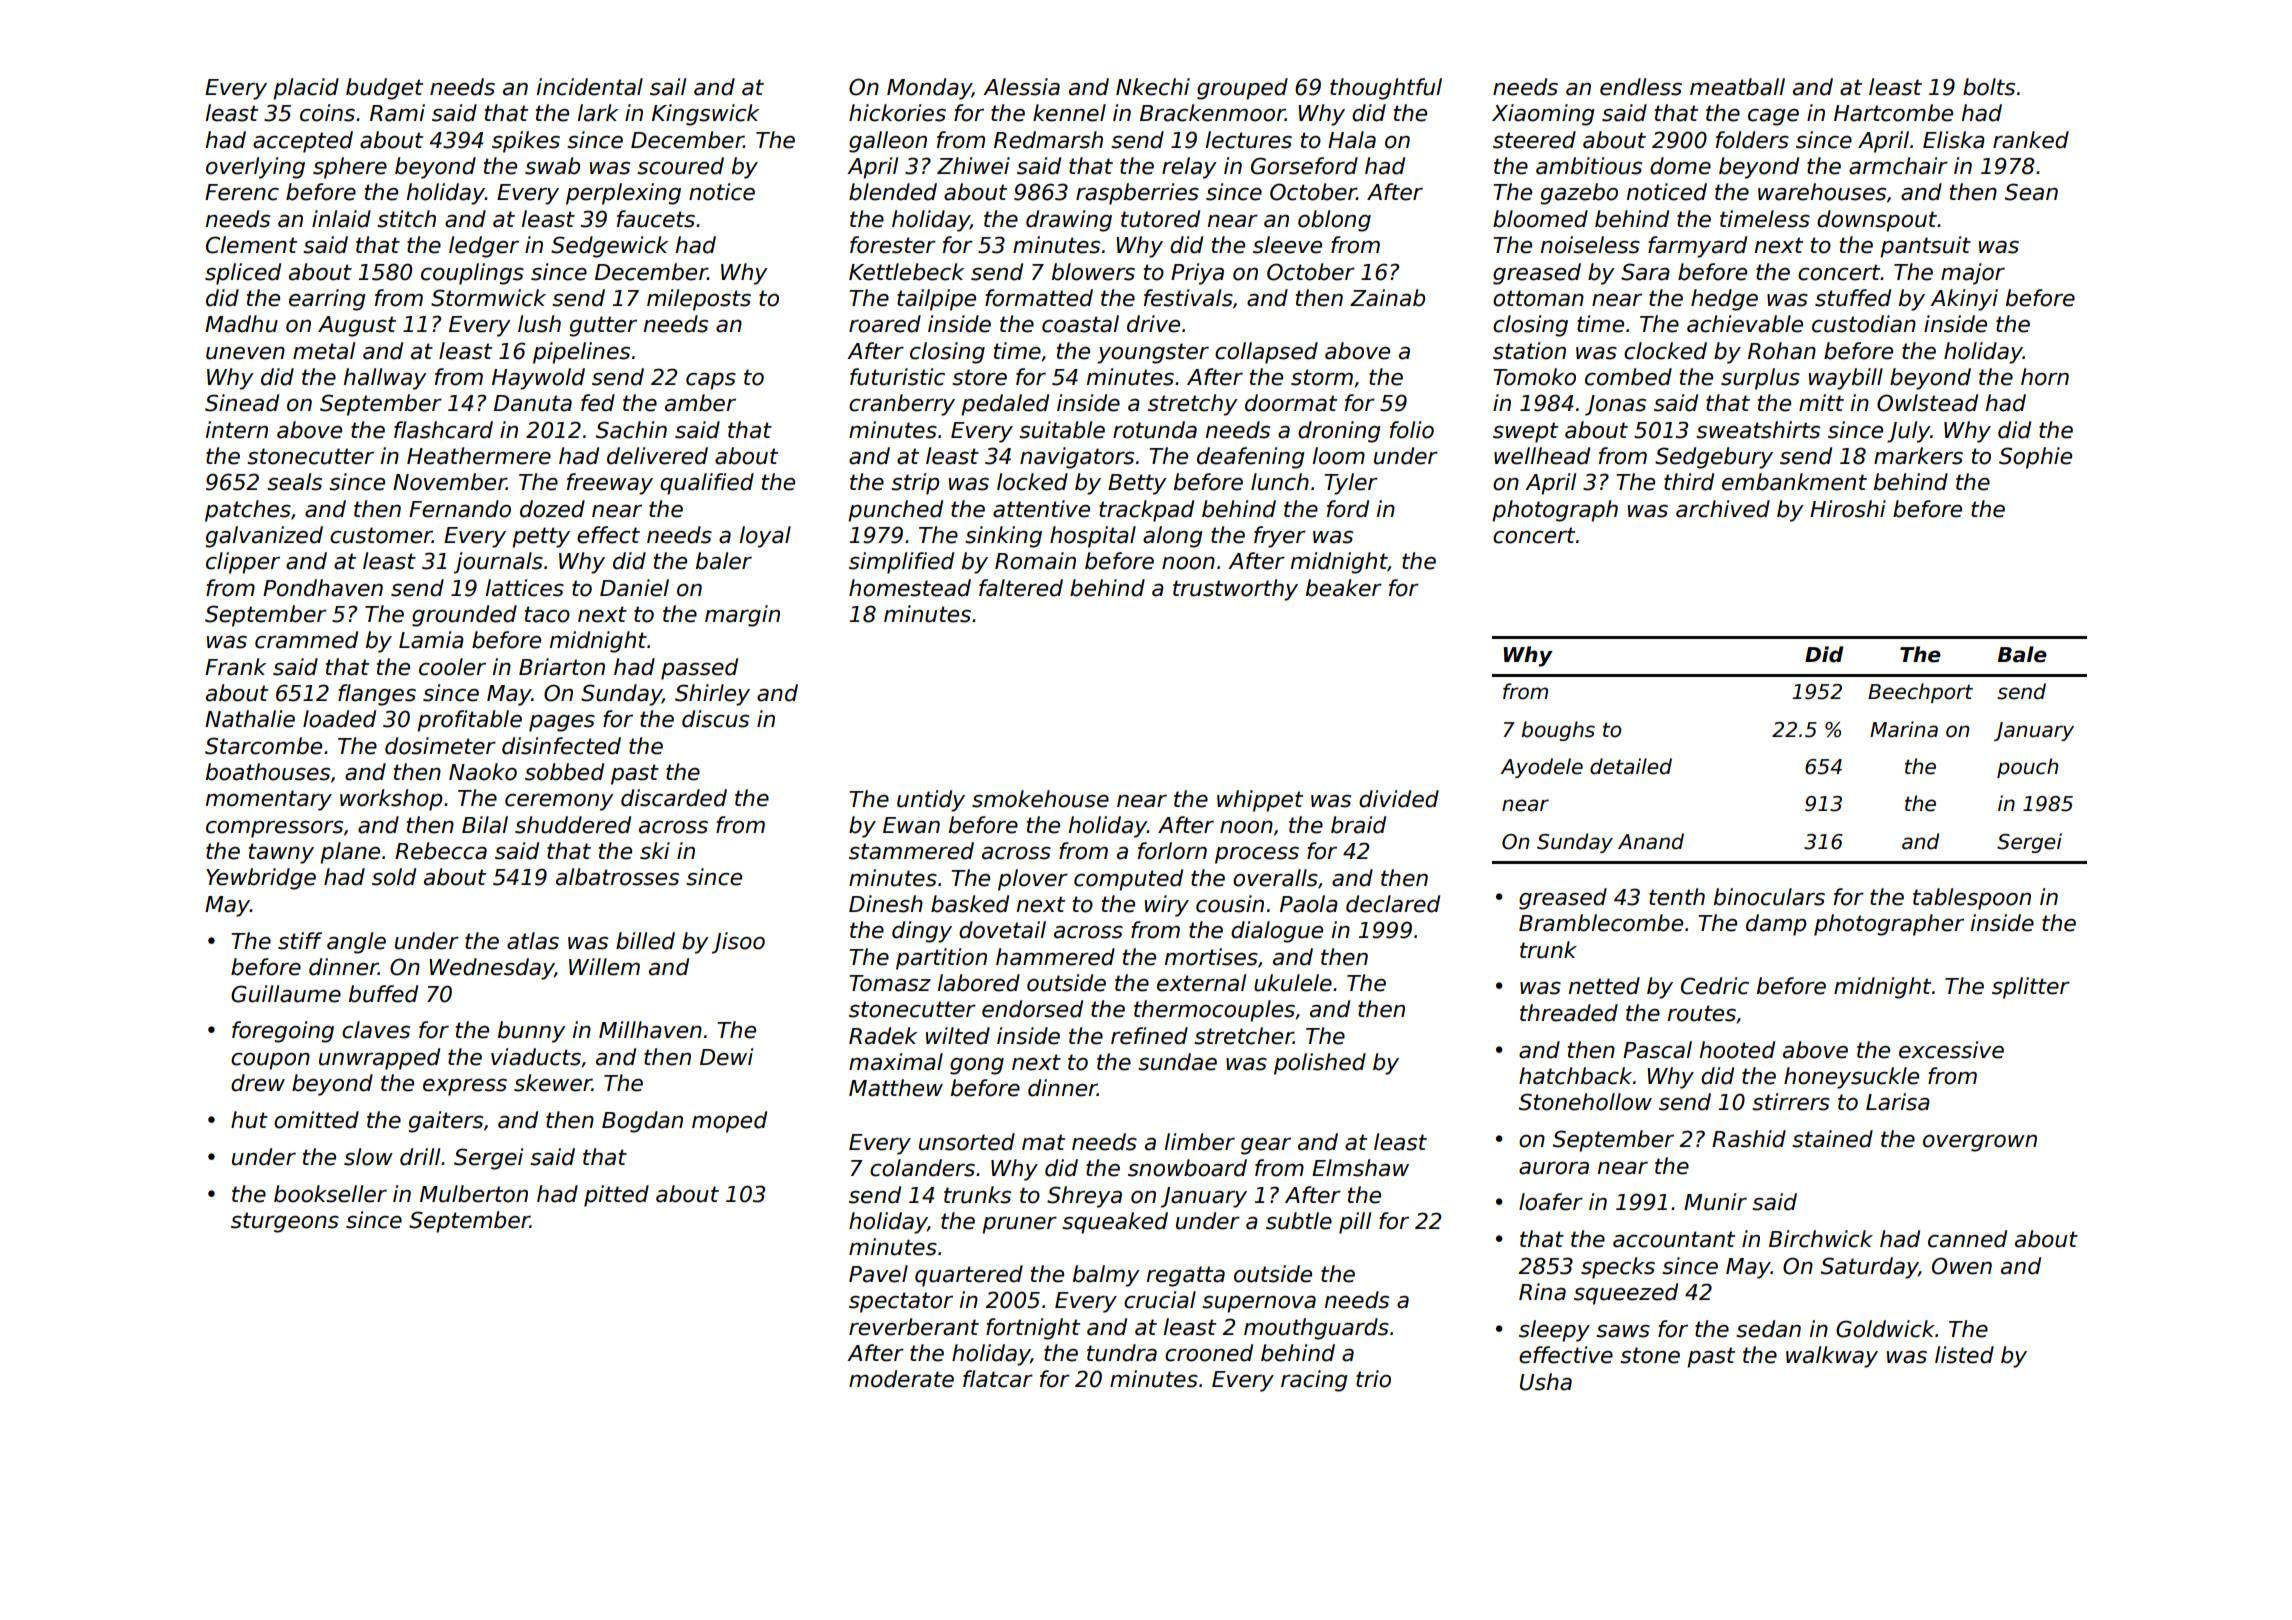 The width and height of the page is (2292, 1620). Describe the element at coordinates (1386, 89) in the page. I see `thoughtful` at that location.
